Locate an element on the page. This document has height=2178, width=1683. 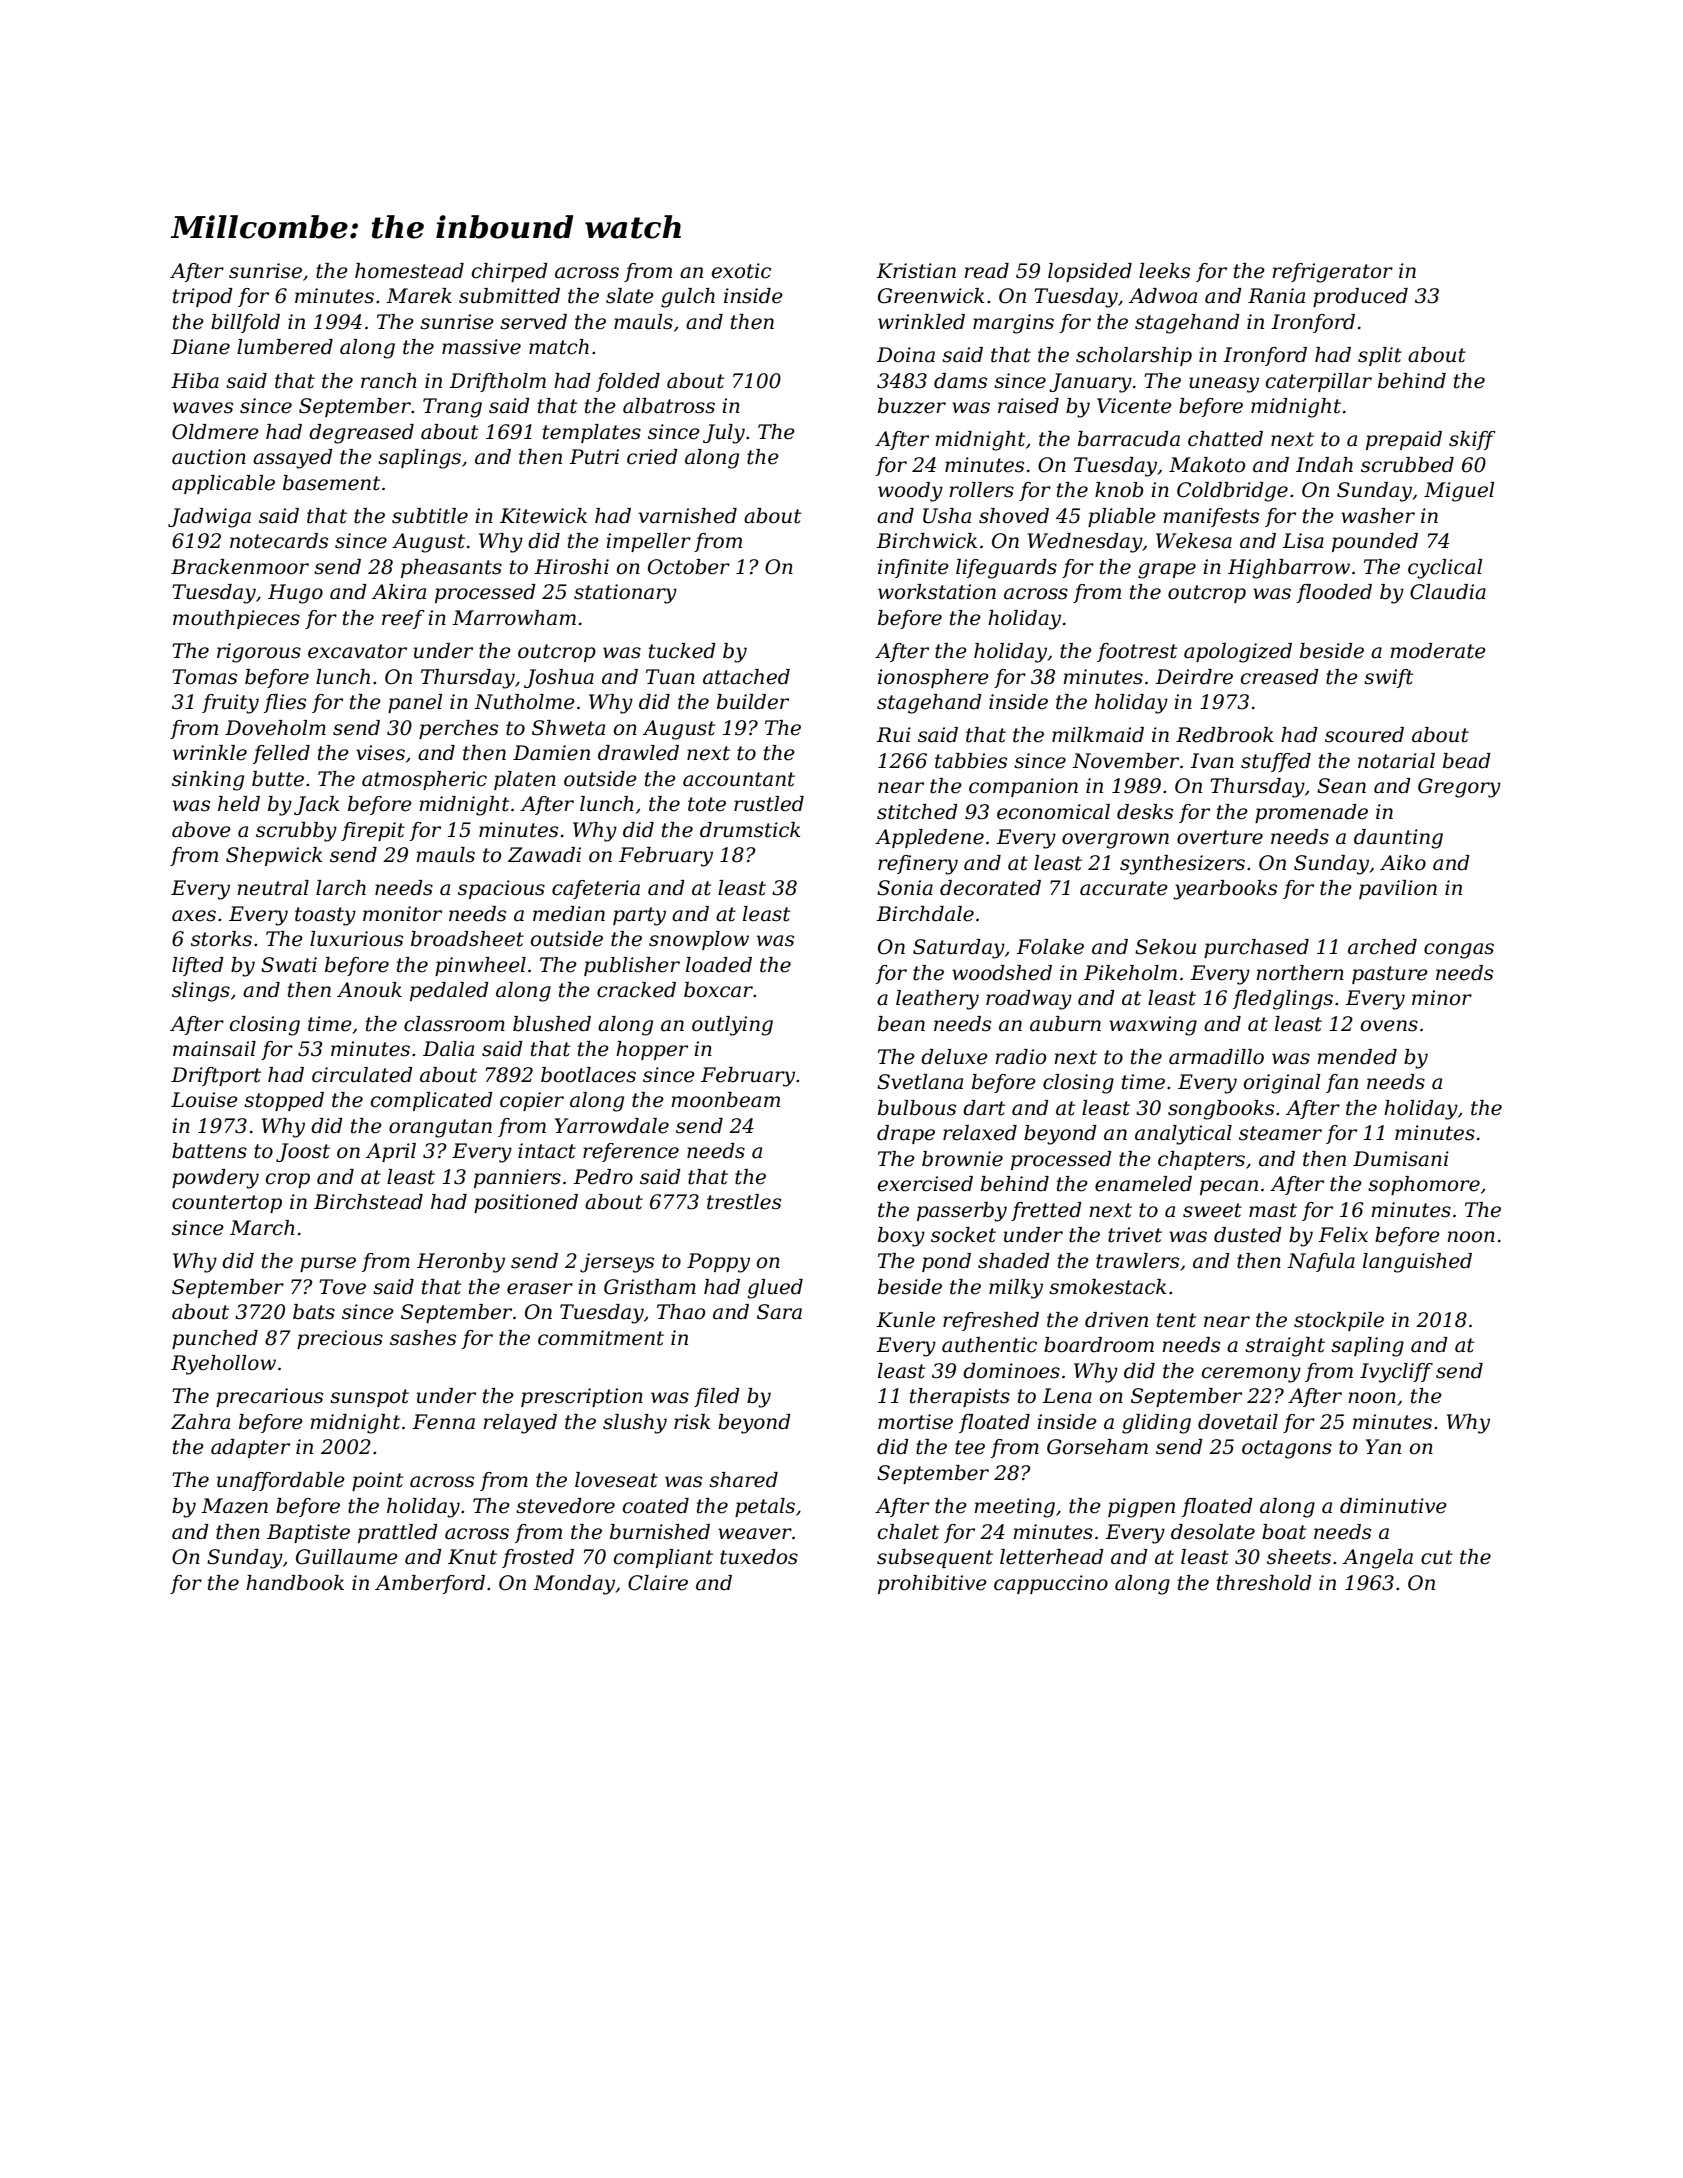
congas is located at coordinates (1459, 951).
